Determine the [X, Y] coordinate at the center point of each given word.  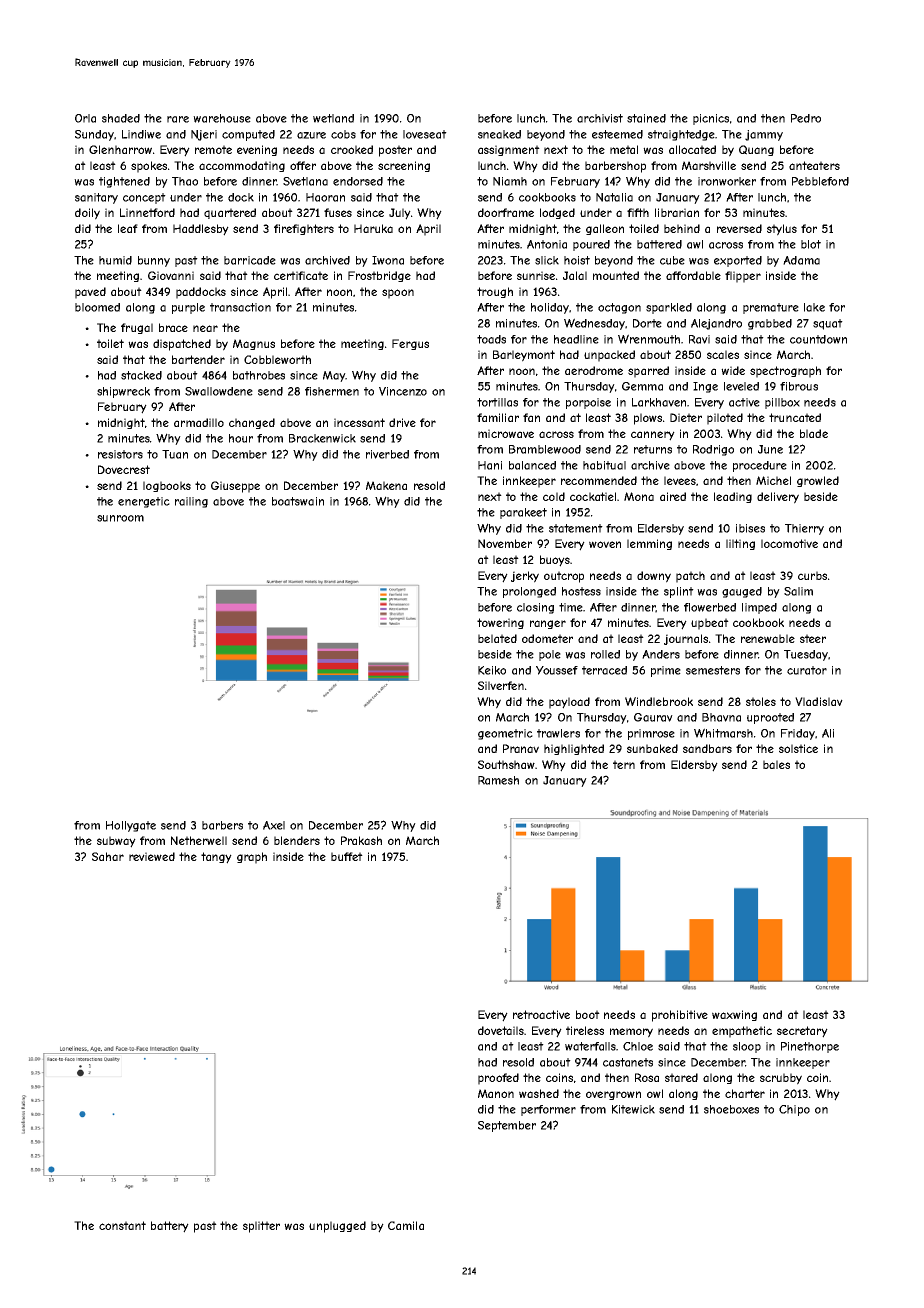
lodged [557, 213]
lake [814, 307]
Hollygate [131, 826]
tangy [216, 858]
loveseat [425, 134]
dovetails [501, 1030]
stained [646, 118]
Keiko [492, 670]
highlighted [574, 749]
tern [624, 764]
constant [122, 1225]
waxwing [734, 1015]
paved [90, 293]
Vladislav [819, 701]
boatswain [298, 501]
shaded [121, 118]
